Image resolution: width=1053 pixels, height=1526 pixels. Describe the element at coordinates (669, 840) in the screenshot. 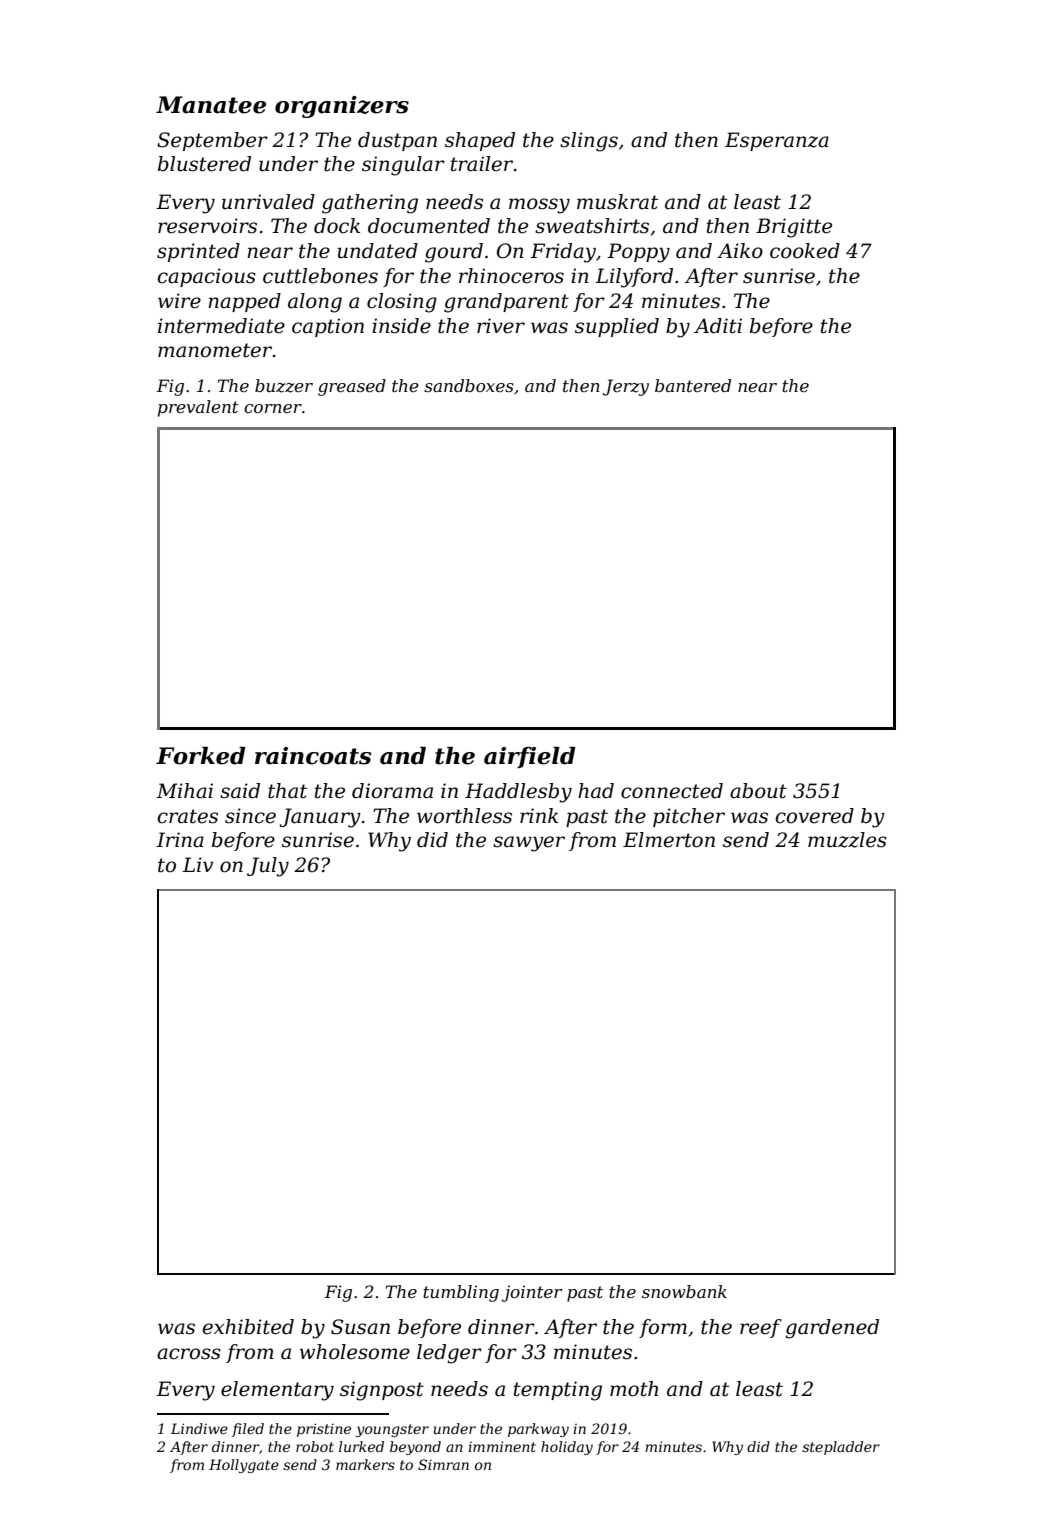

I see `Elmerton` at that location.
